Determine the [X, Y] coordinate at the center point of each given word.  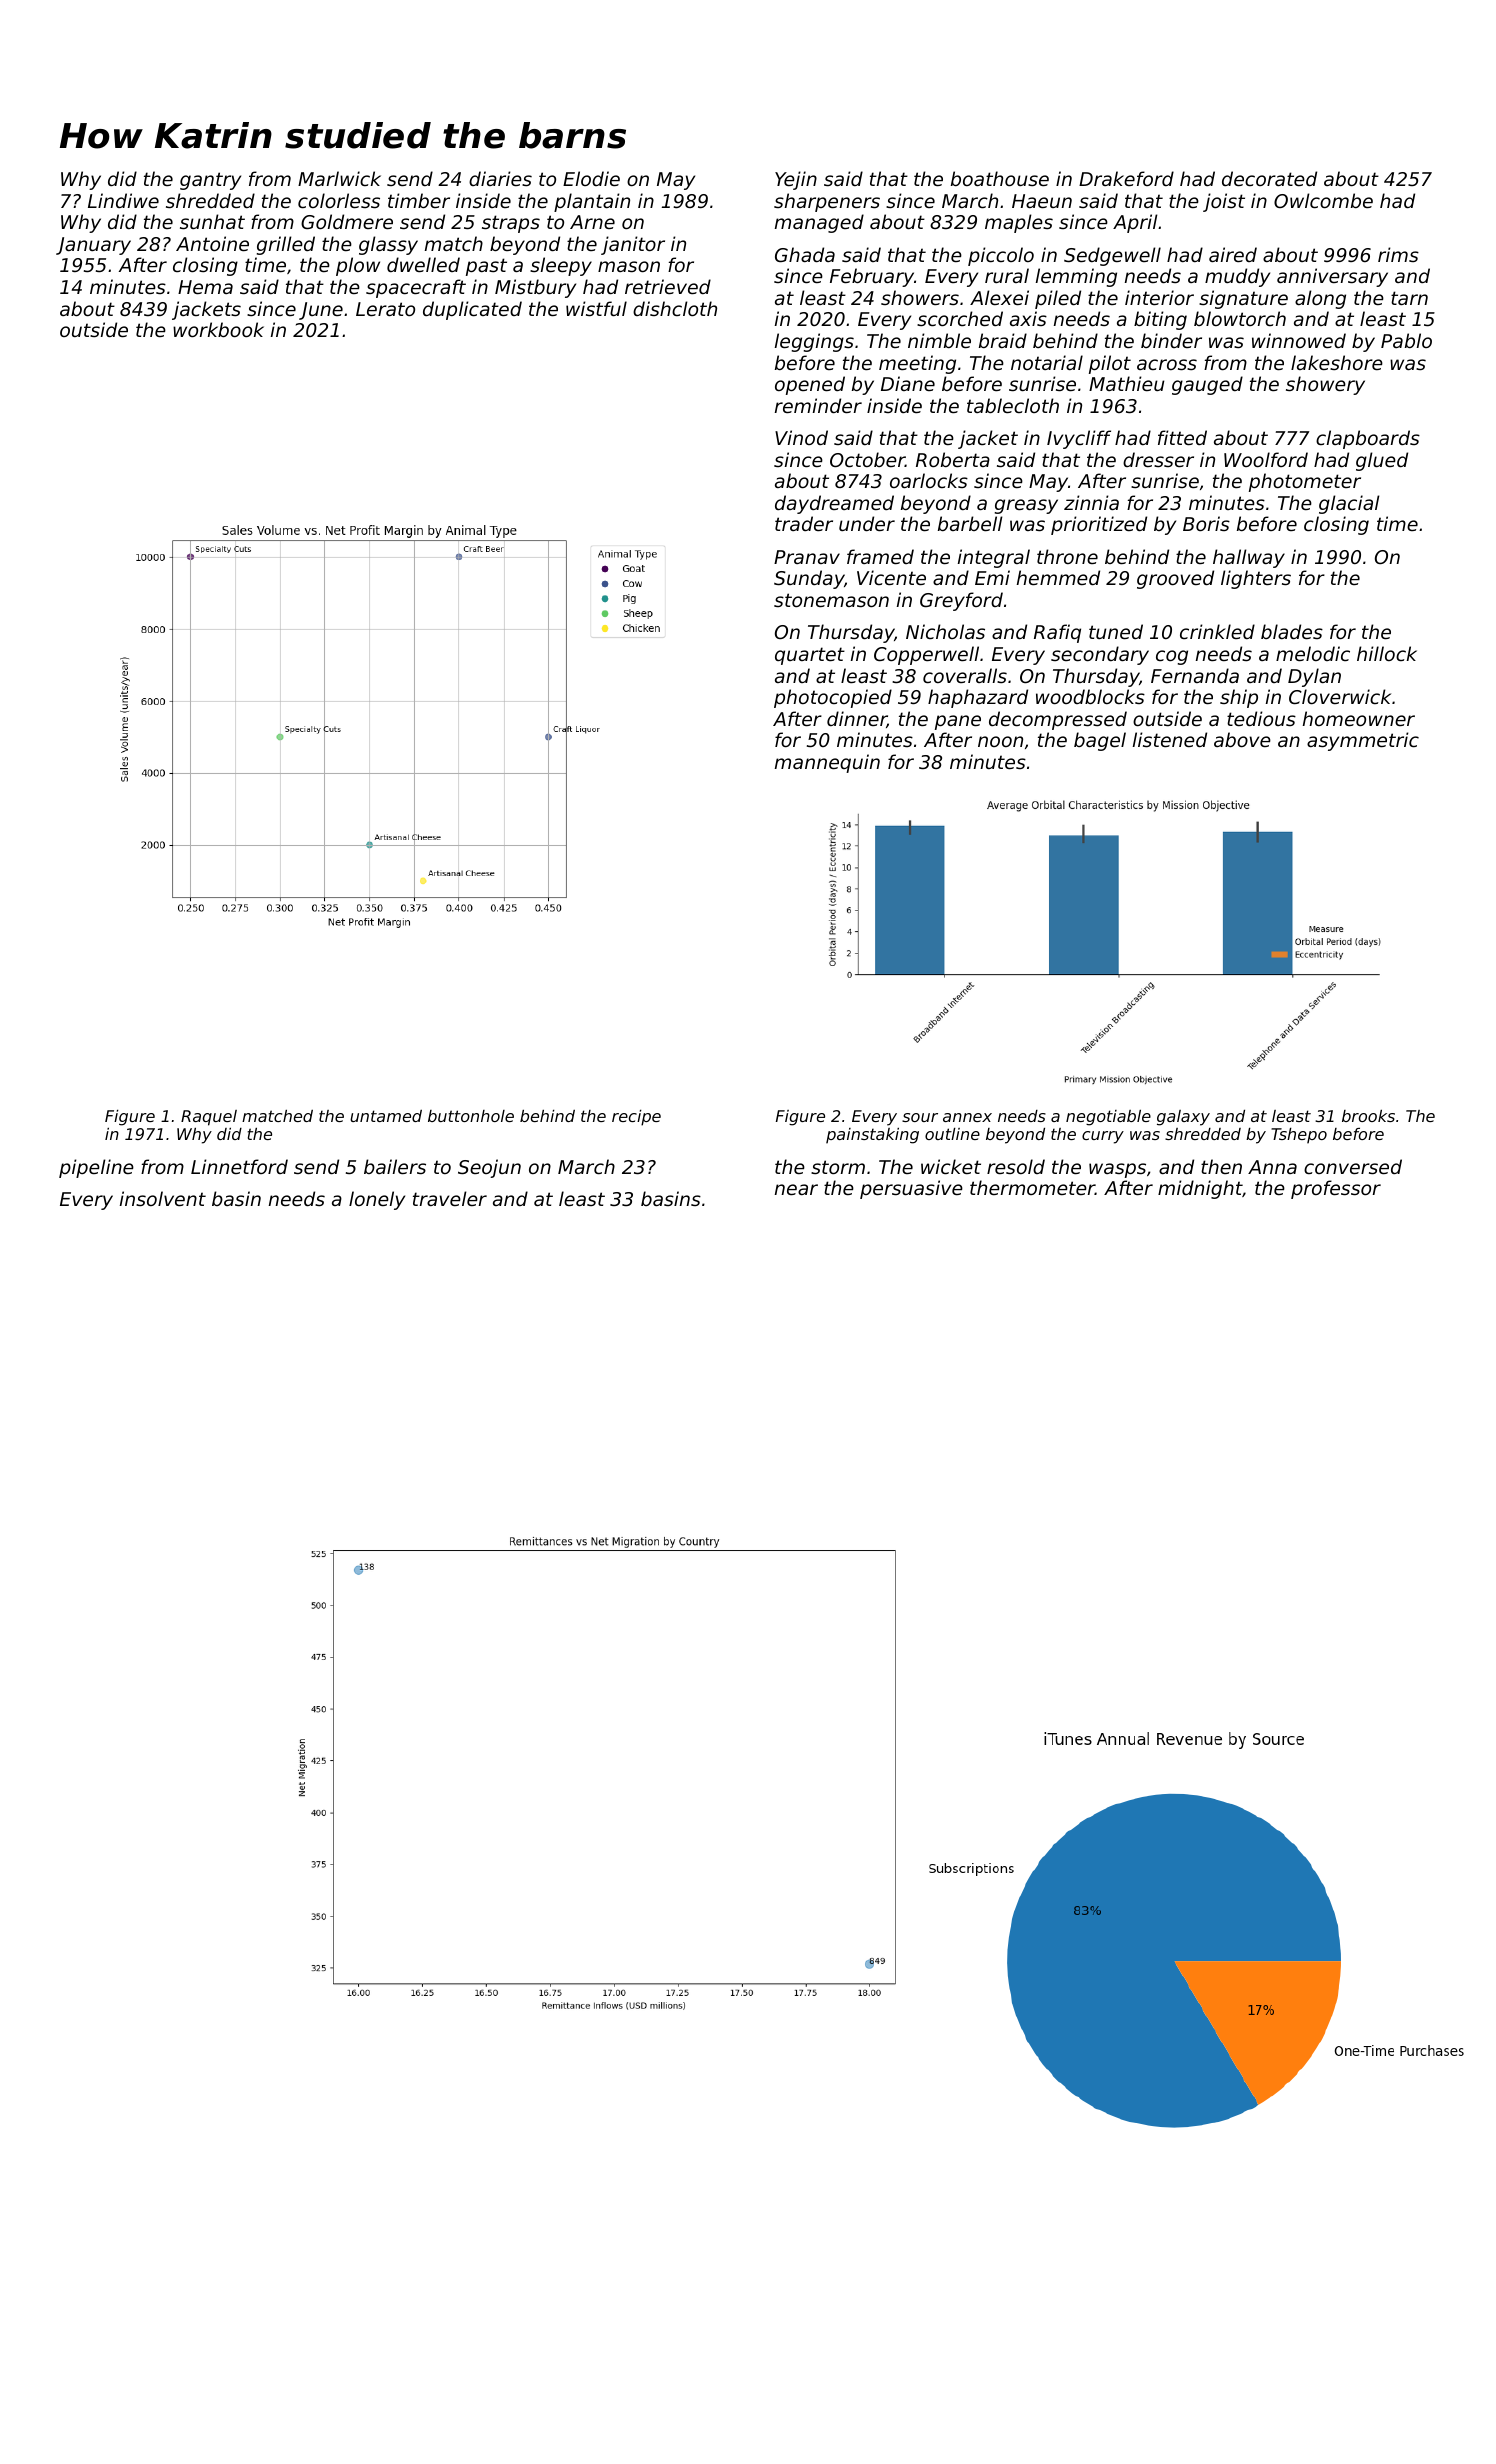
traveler [450, 1198]
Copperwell [926, 655]
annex [967, 1117]
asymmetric [1363, 741]
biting [1160, 320]
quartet [810, 656]
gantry [210, 181]
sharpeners [827, 202]
